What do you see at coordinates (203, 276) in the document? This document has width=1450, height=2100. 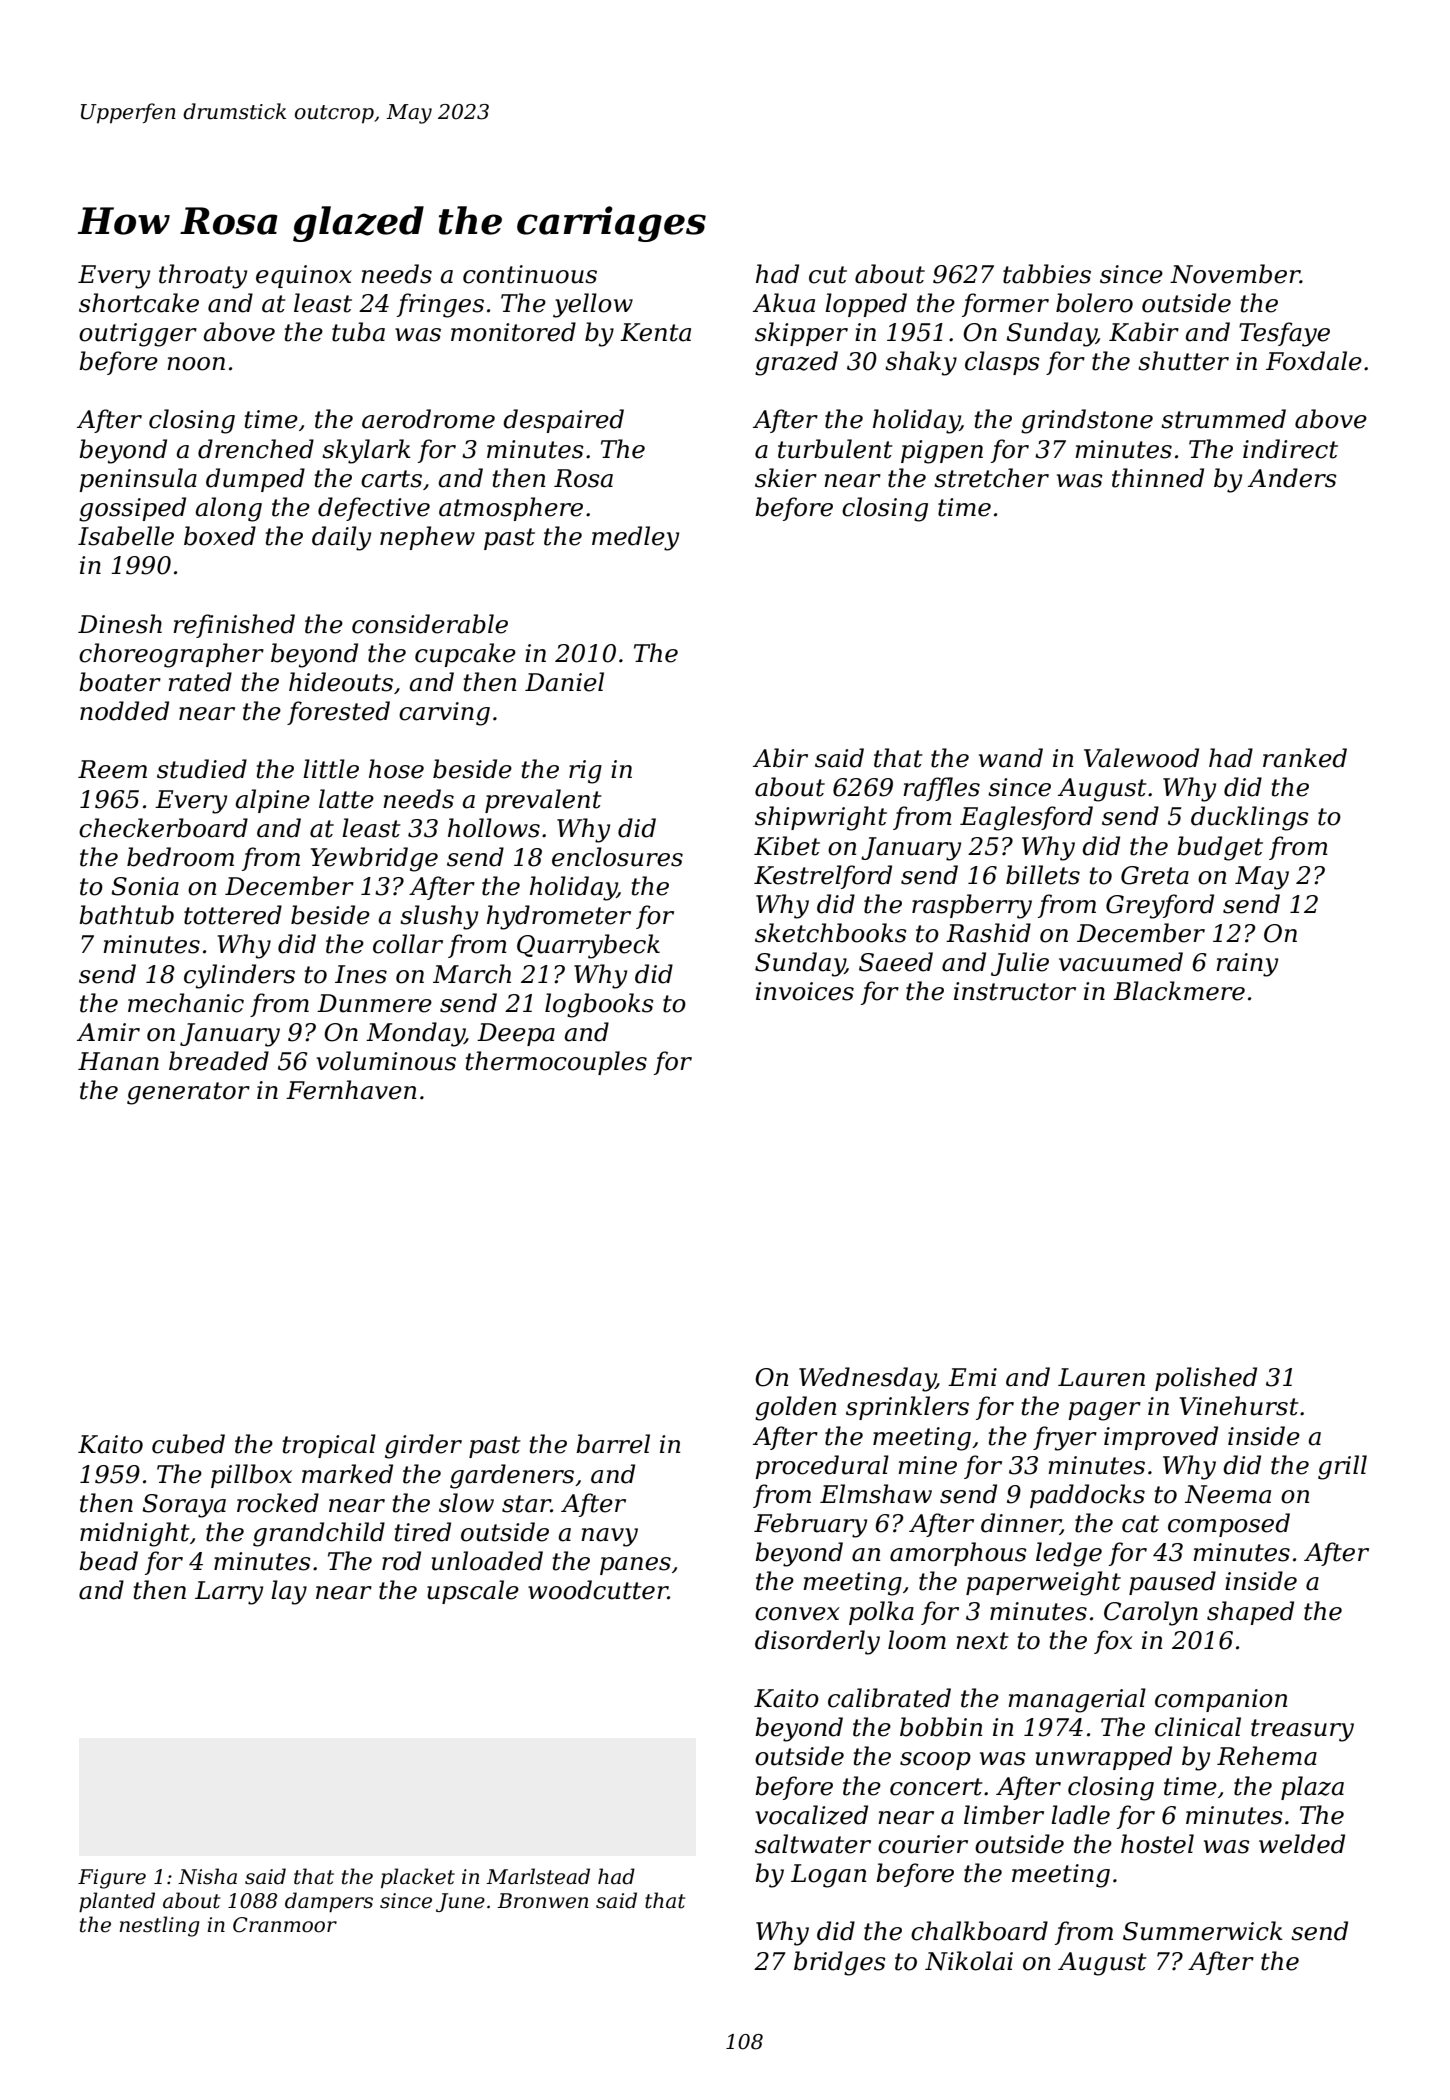 I see `throaty` at bounding box center [203, 276].
